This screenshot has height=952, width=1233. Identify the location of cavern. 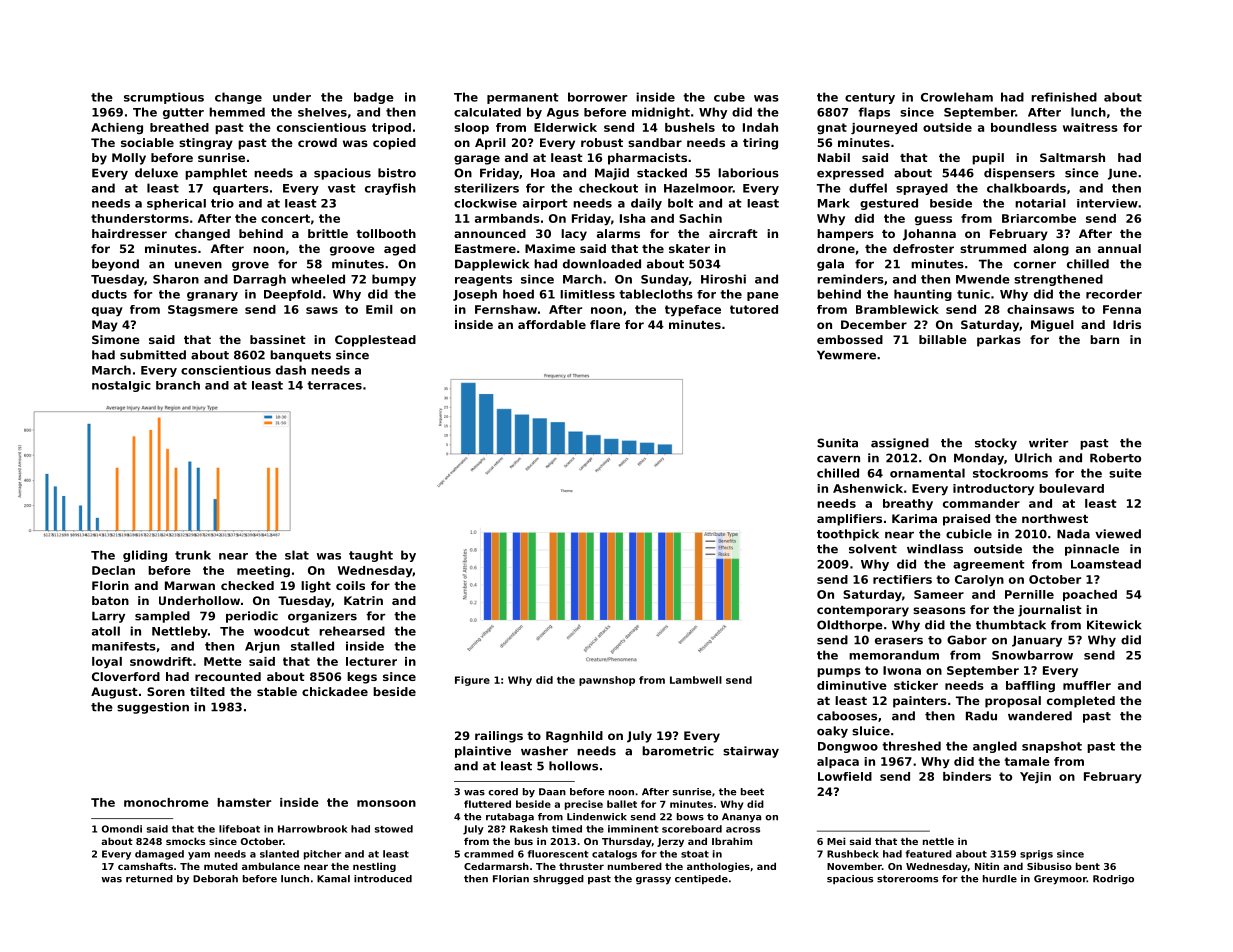
(838, 459).
